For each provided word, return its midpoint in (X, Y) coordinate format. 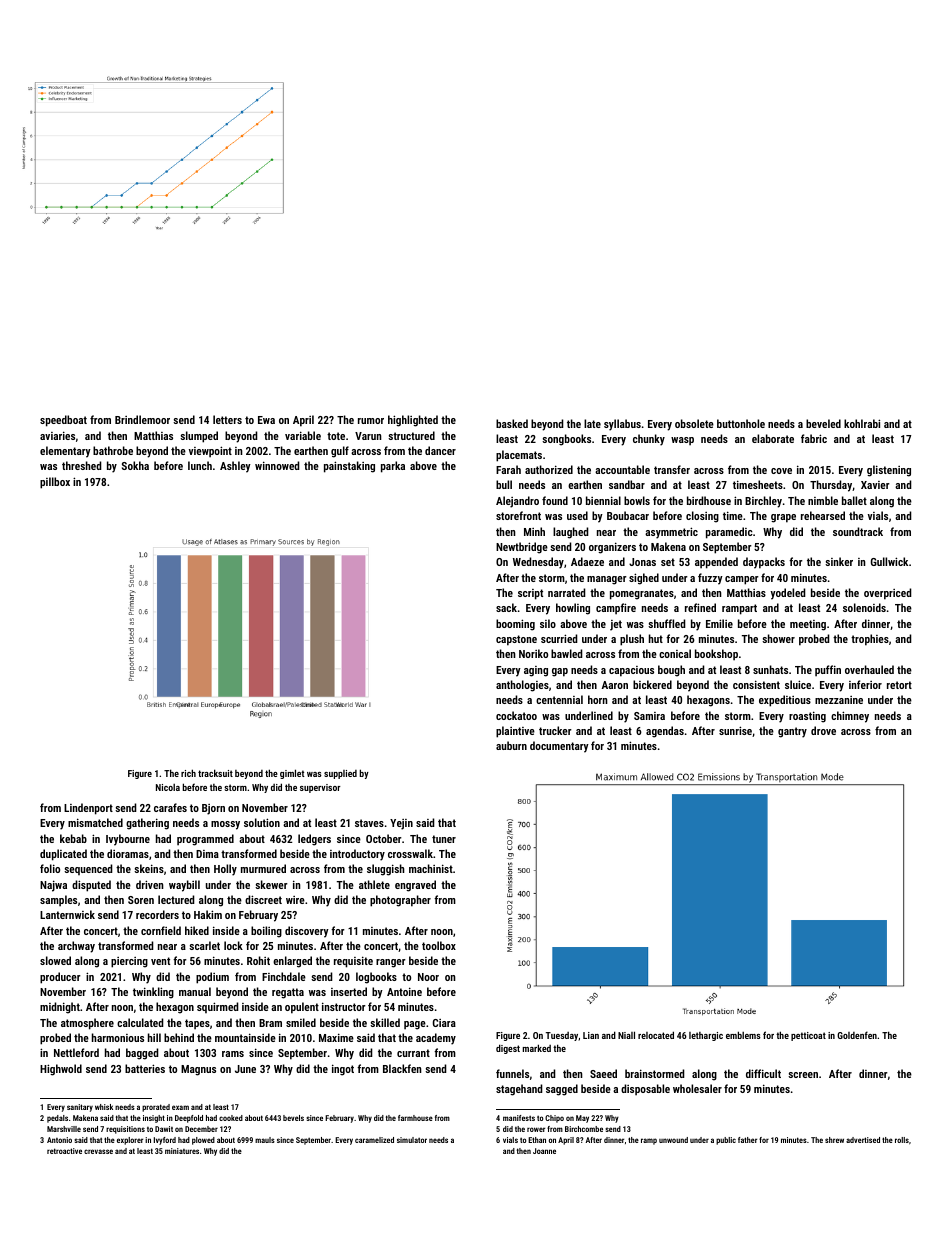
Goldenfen (857, 1035)
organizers (612, 548)
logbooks (376, 978)
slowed (55, 960)
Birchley (763, 502)
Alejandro (517, 502)
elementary (65, 452)
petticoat (808, 1036)
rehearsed (823, 515)
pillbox (55, 483)
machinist (431, 868)
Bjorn (213, 809)
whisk (104, 1107)
